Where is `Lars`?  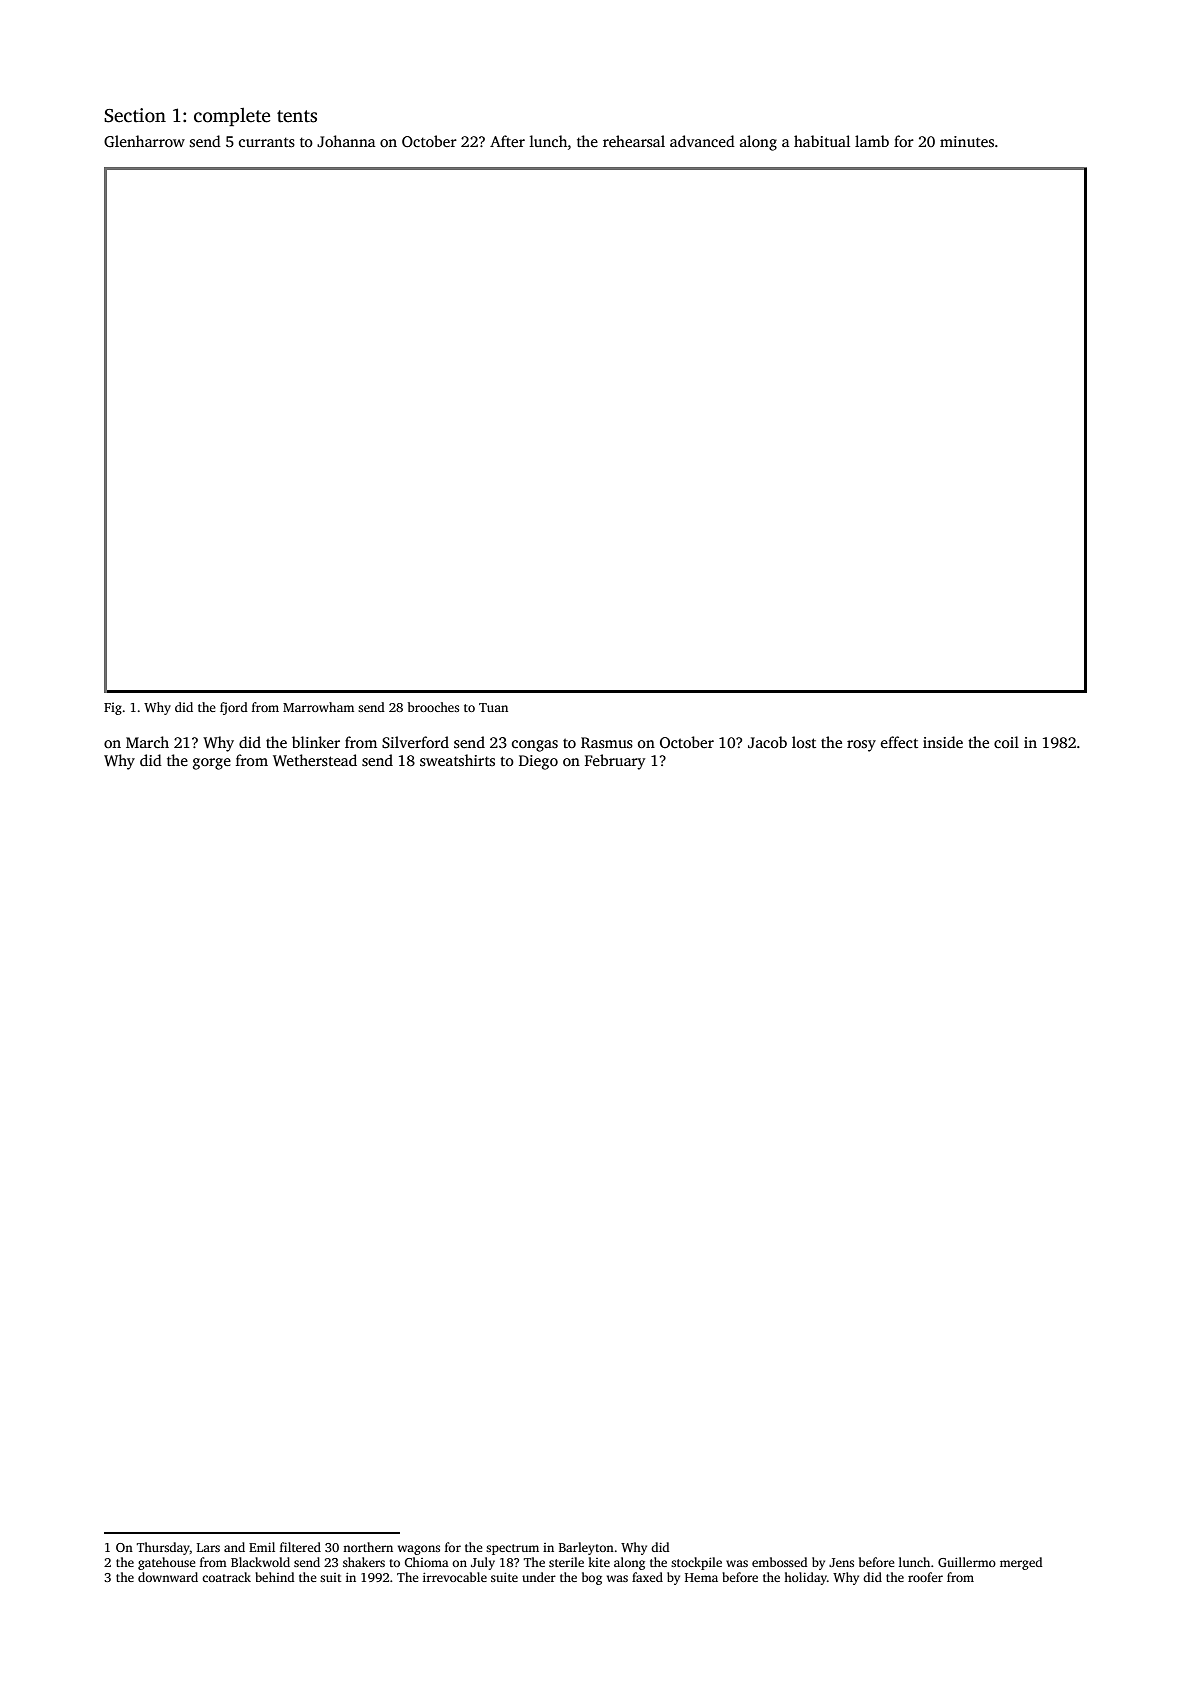 Lars is located at coordinates (208, 1547).
